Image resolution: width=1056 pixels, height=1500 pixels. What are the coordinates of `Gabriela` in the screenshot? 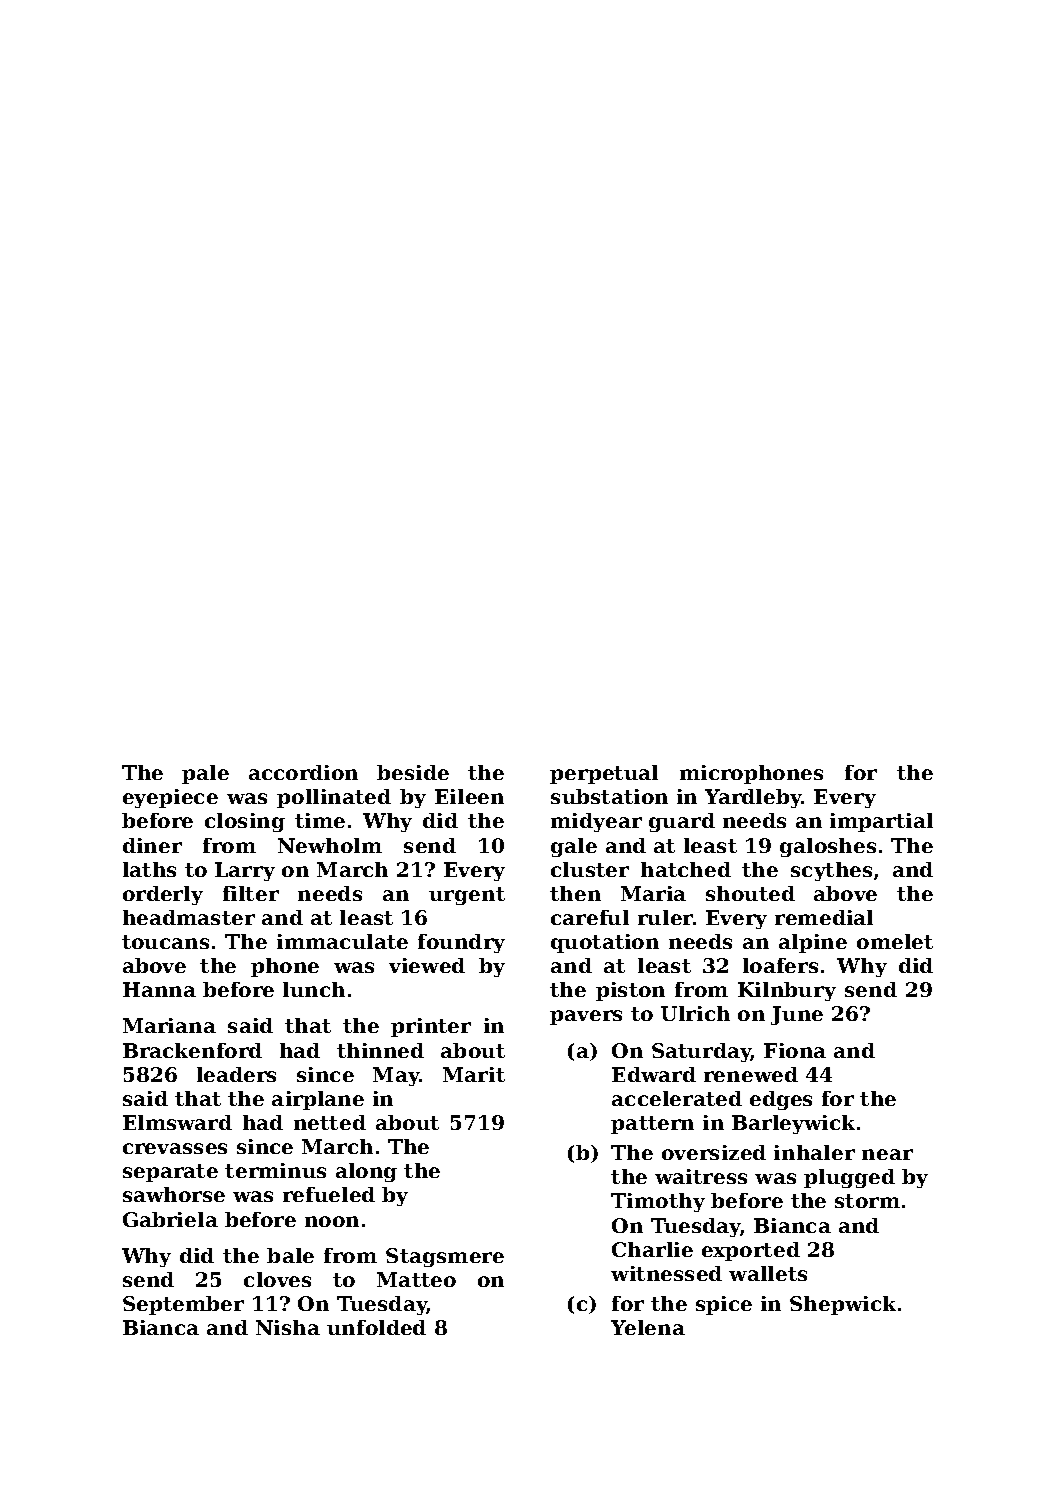 It's located at (170, 1219).
